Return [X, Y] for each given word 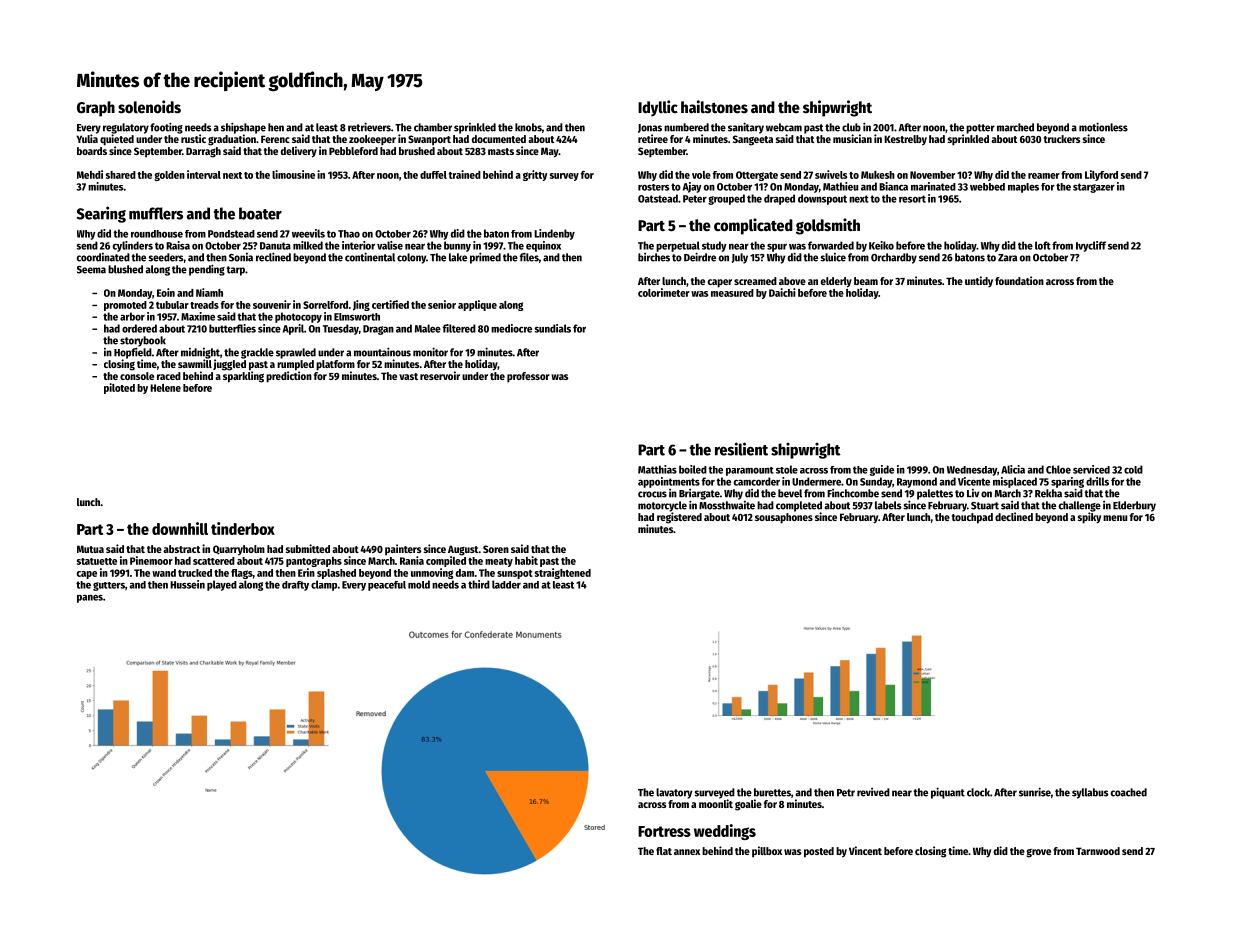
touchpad [972, 518]
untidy [979, 281]
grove [1038, 853]
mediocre [511, 328]
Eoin [166, 292]
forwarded [831, 245]
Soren [496, 549]
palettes [935, 494]
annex [687, 852]
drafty [295, 586]
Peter [695, 199]
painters [403, 550]
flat [664, 851]
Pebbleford [353, 151]
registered [679, 518]
